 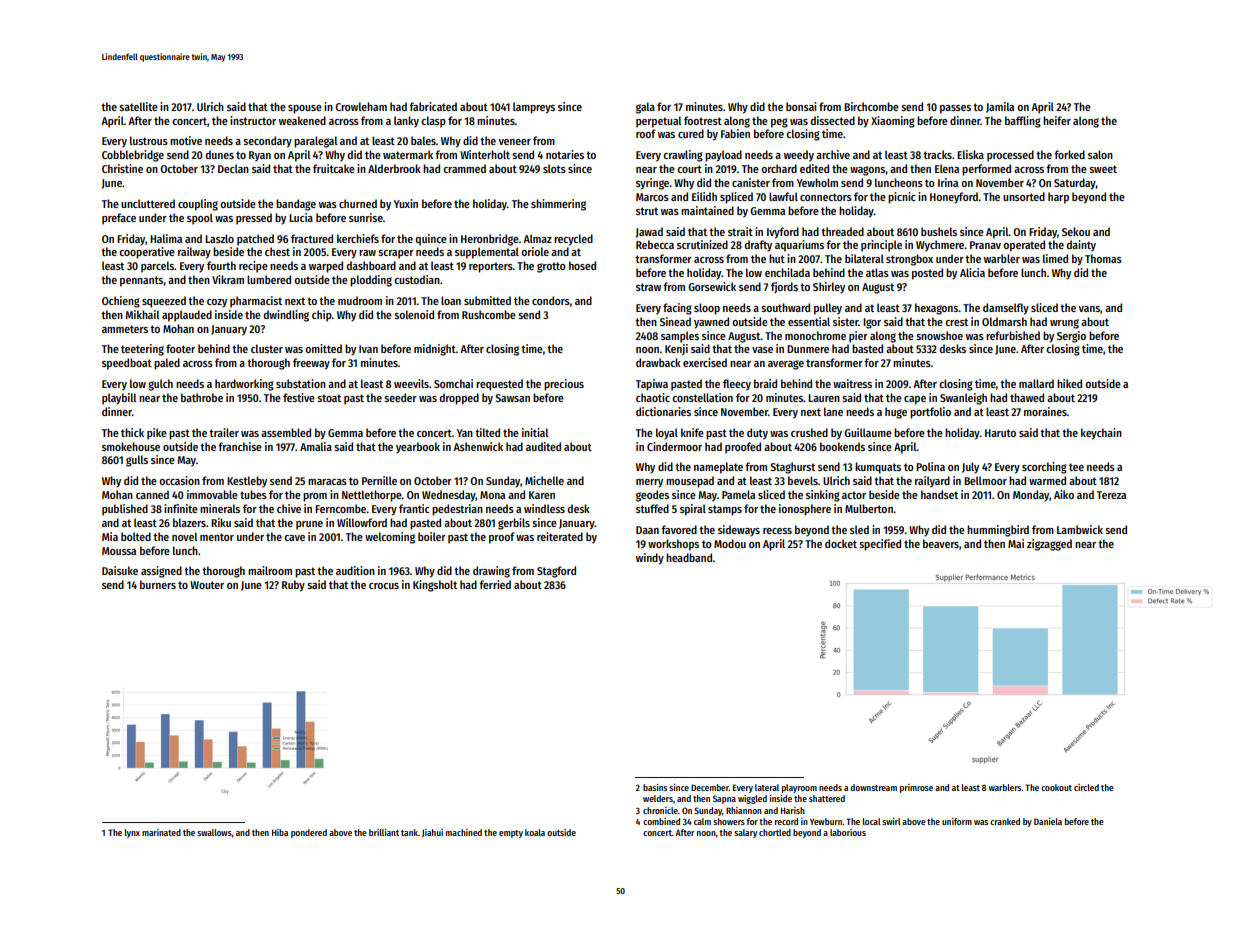 I want to click on wrung, so click(x=1064, y=324).
